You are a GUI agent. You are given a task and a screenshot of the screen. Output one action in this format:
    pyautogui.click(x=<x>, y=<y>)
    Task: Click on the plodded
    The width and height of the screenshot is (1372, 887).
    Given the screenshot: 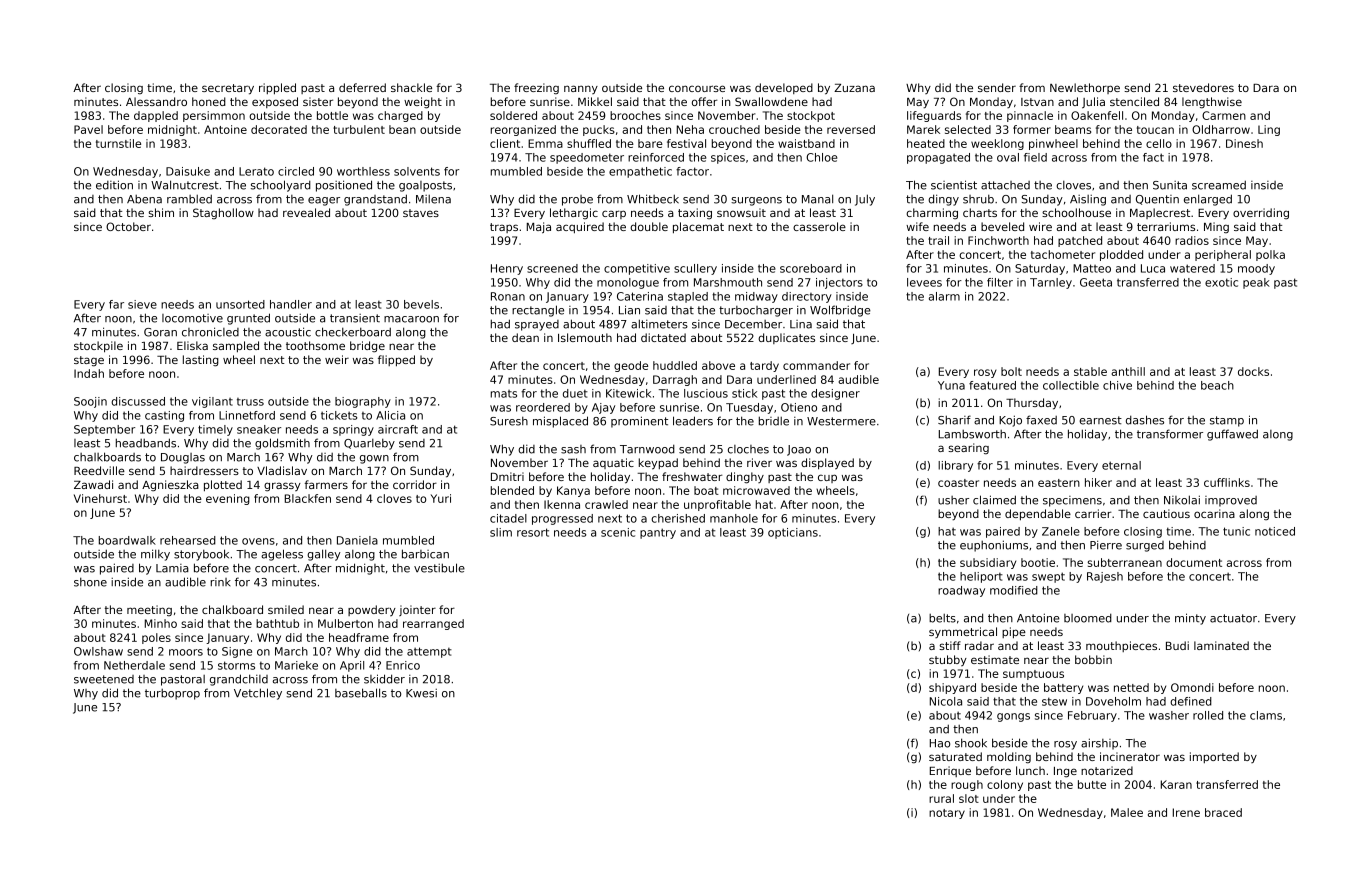 What is the action you would take?
    pyautogui.click(x=1121, y=255)
